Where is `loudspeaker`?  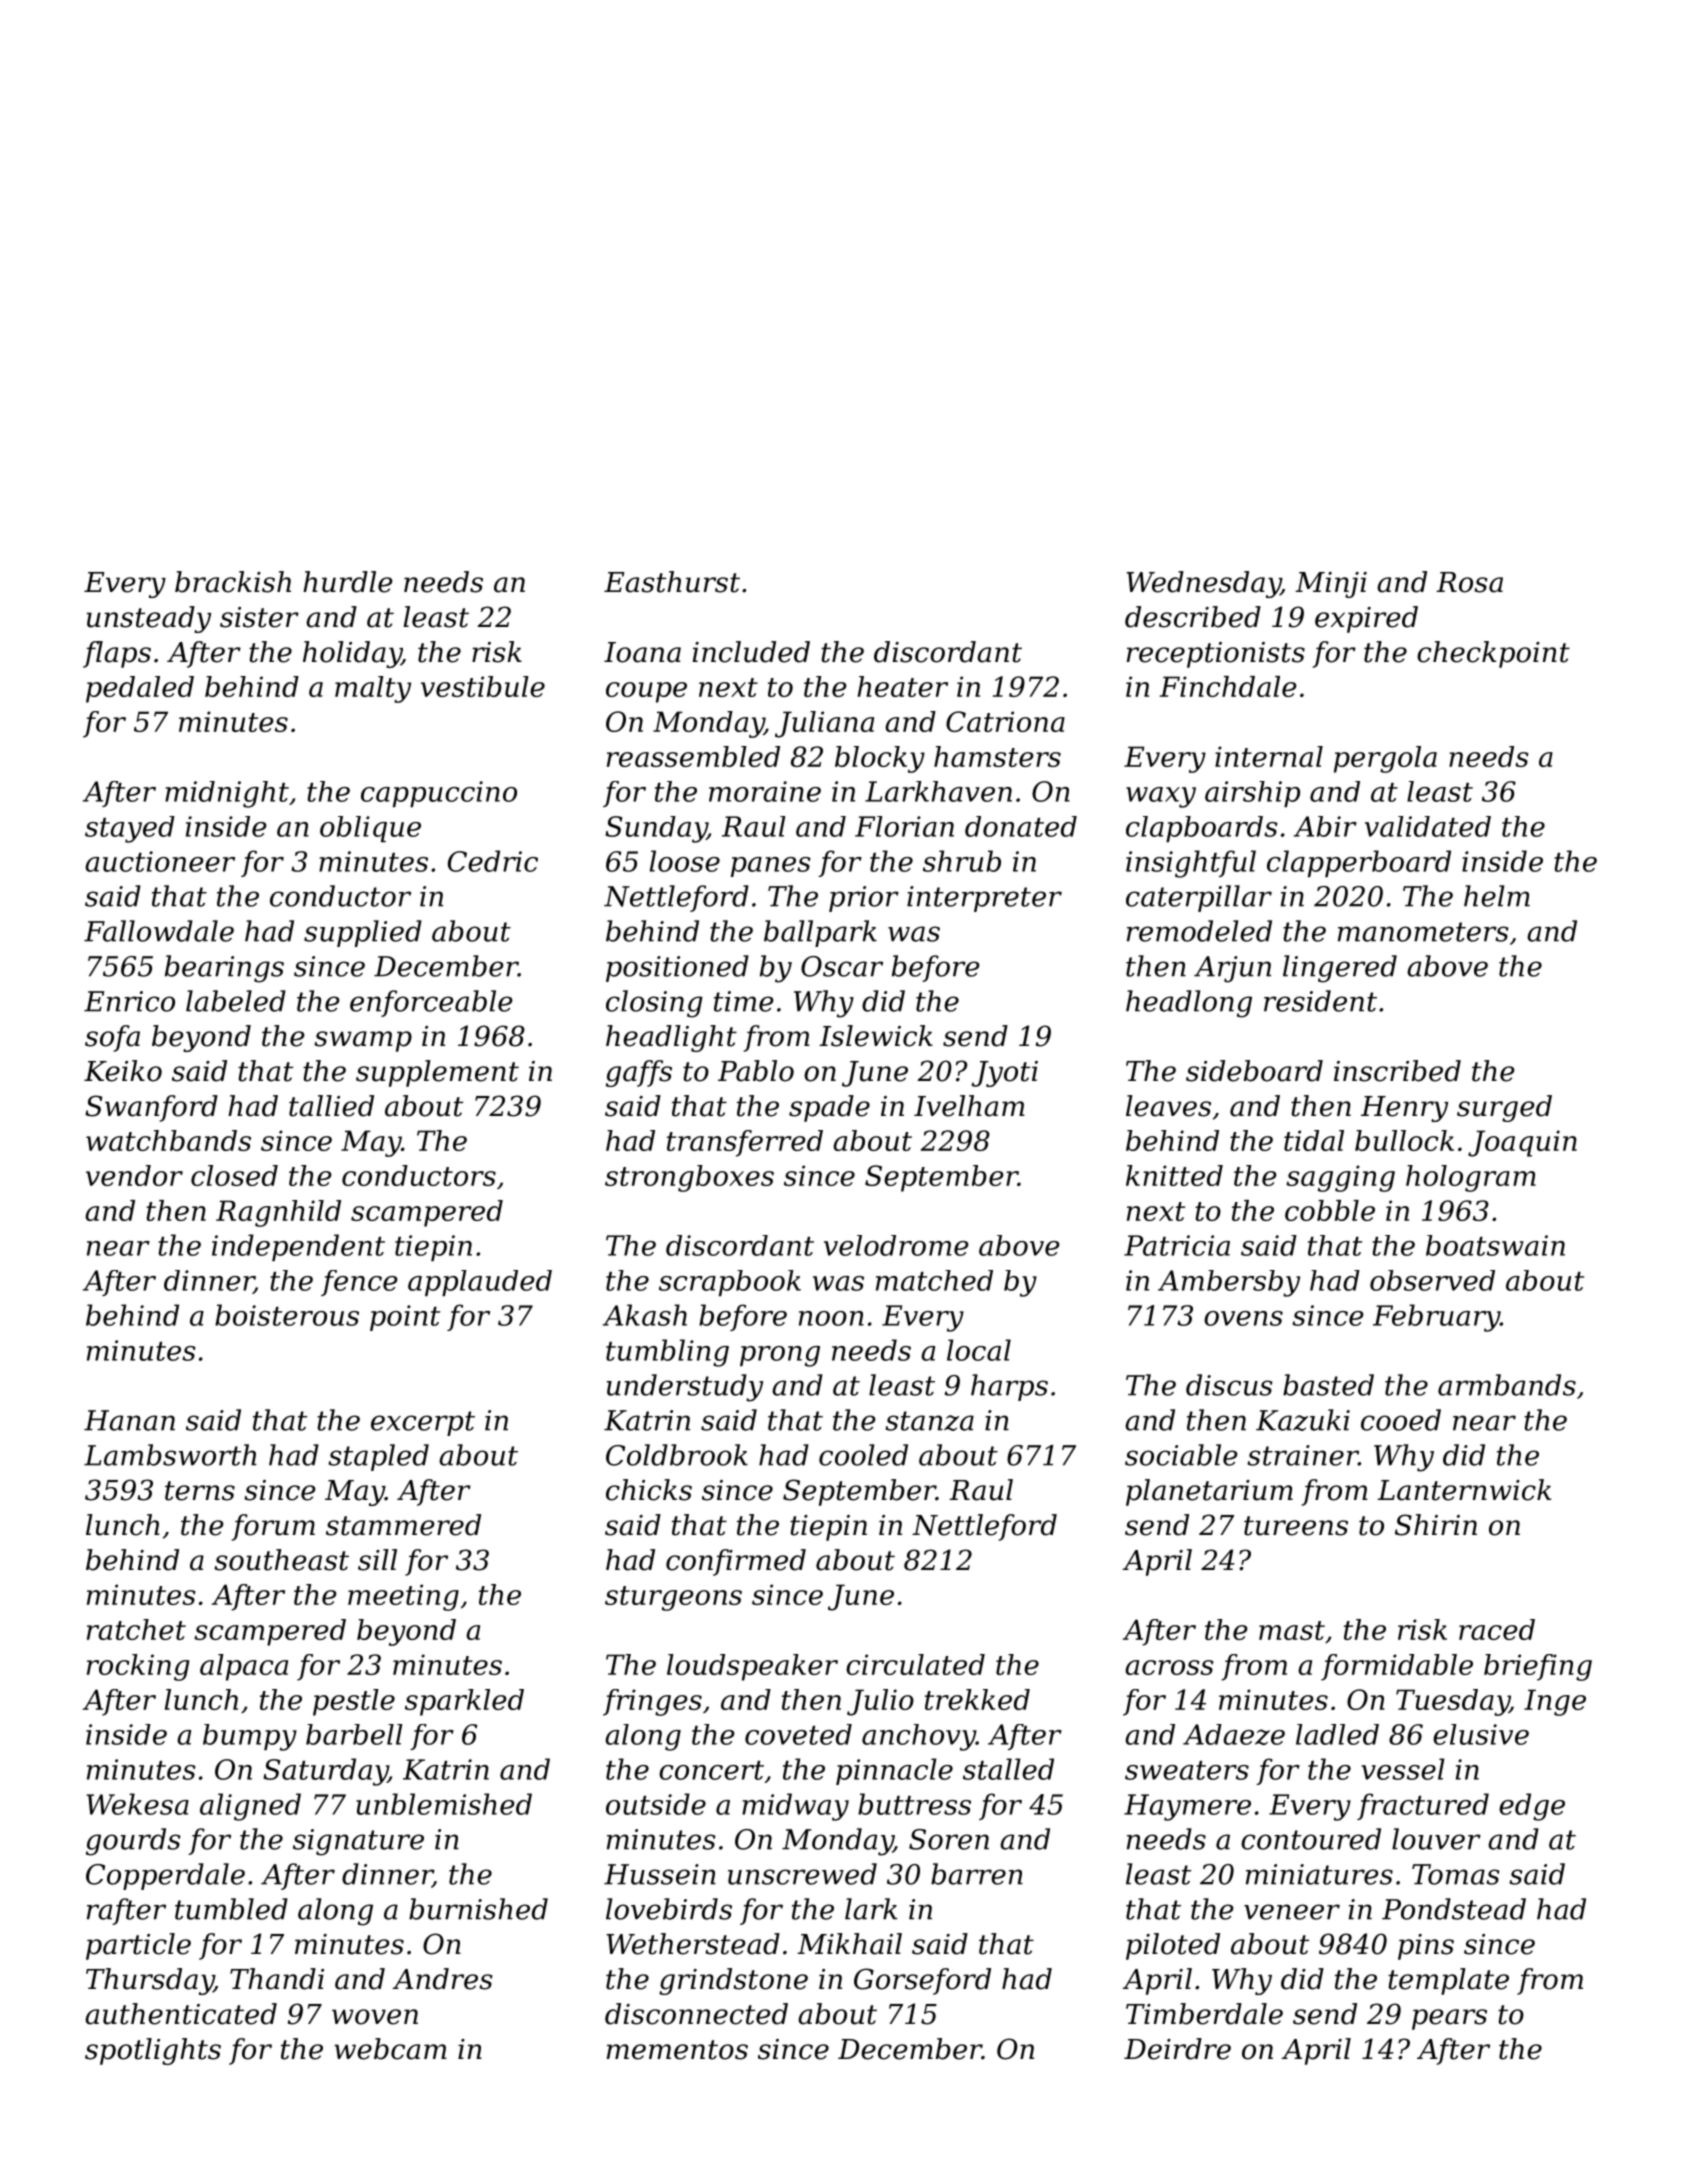 loudspeaker is located at coordinates (752, 1667).
